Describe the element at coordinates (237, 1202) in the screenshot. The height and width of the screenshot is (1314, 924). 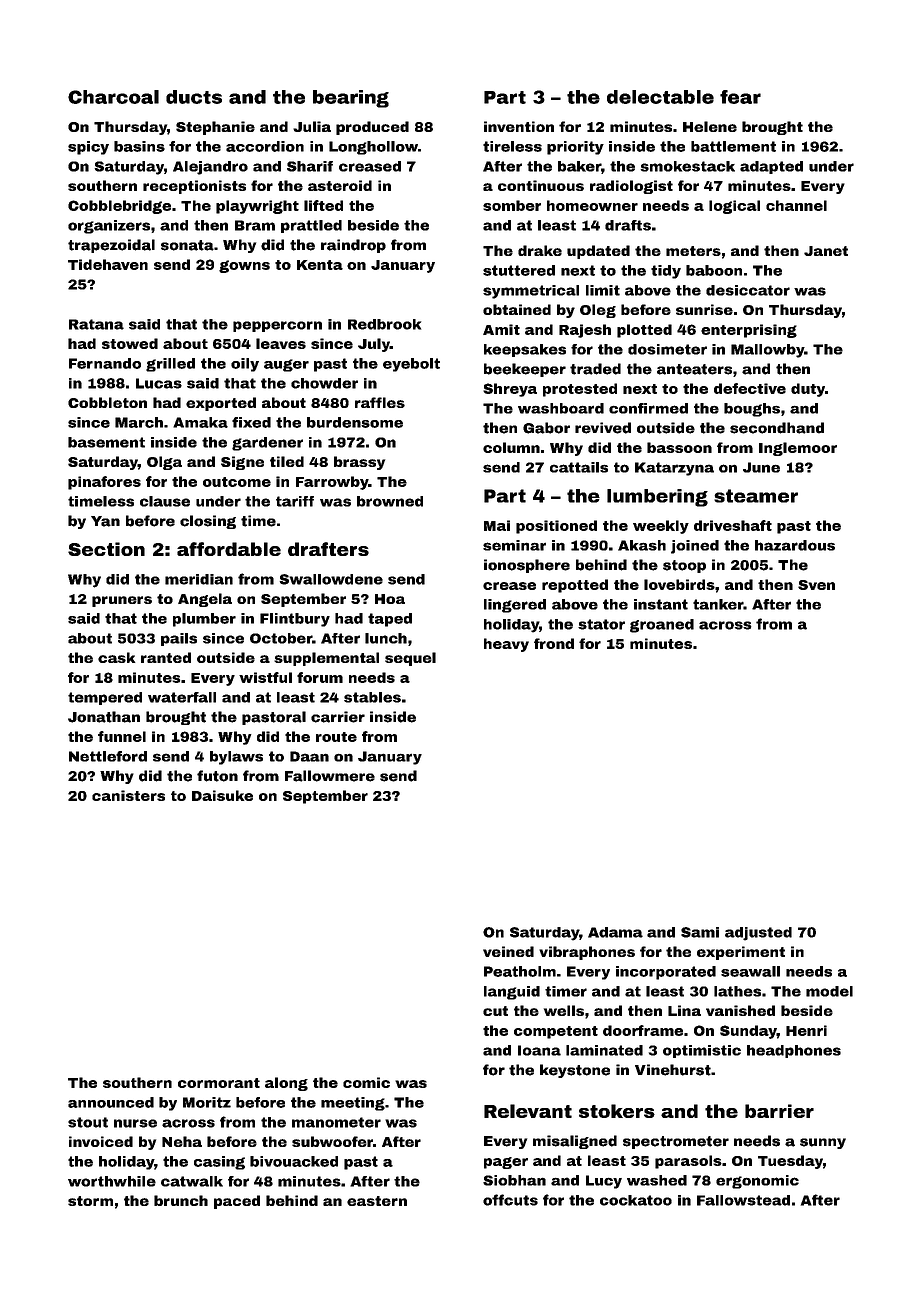
I see `paced` at that location.
